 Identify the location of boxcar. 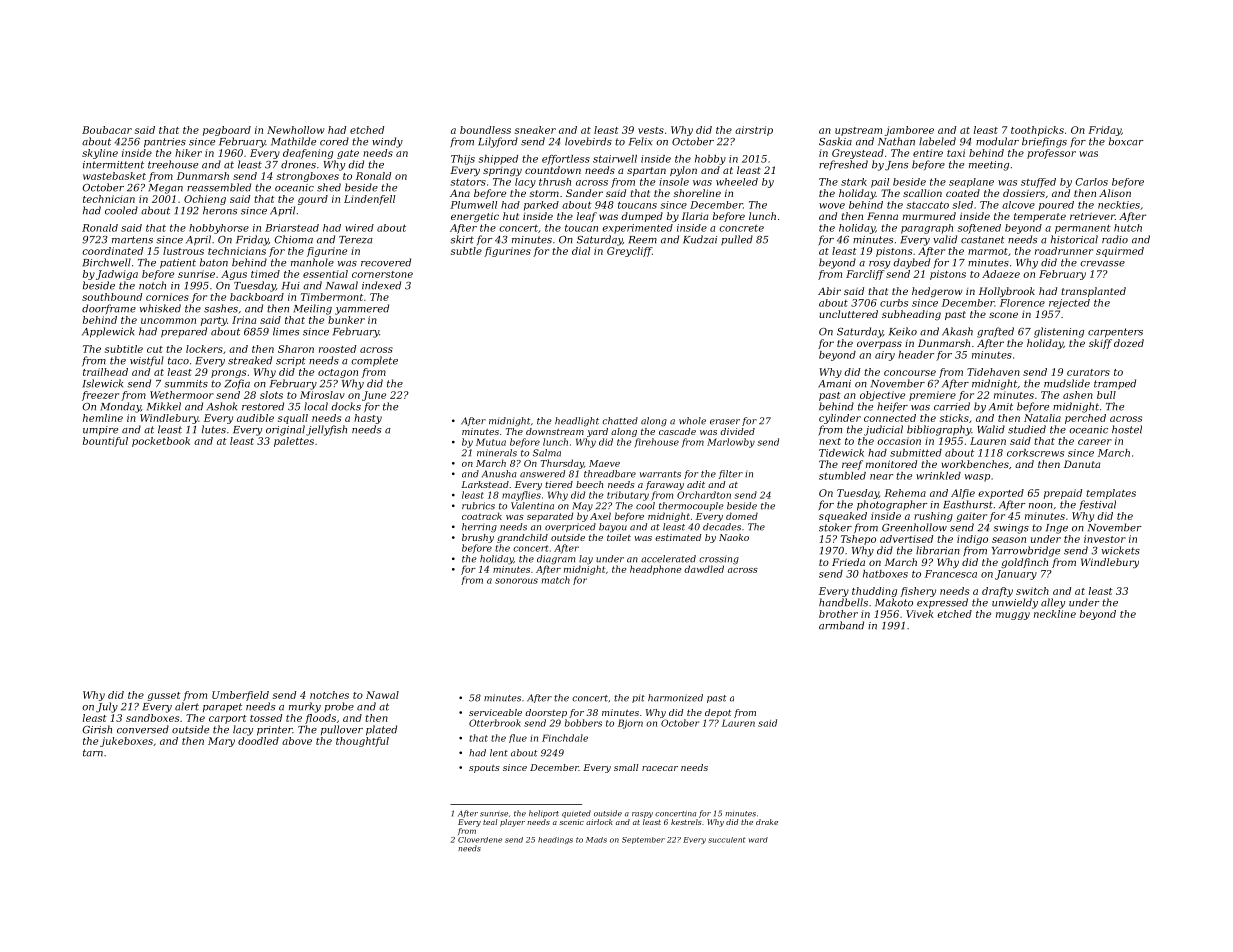
(1126, 141).
